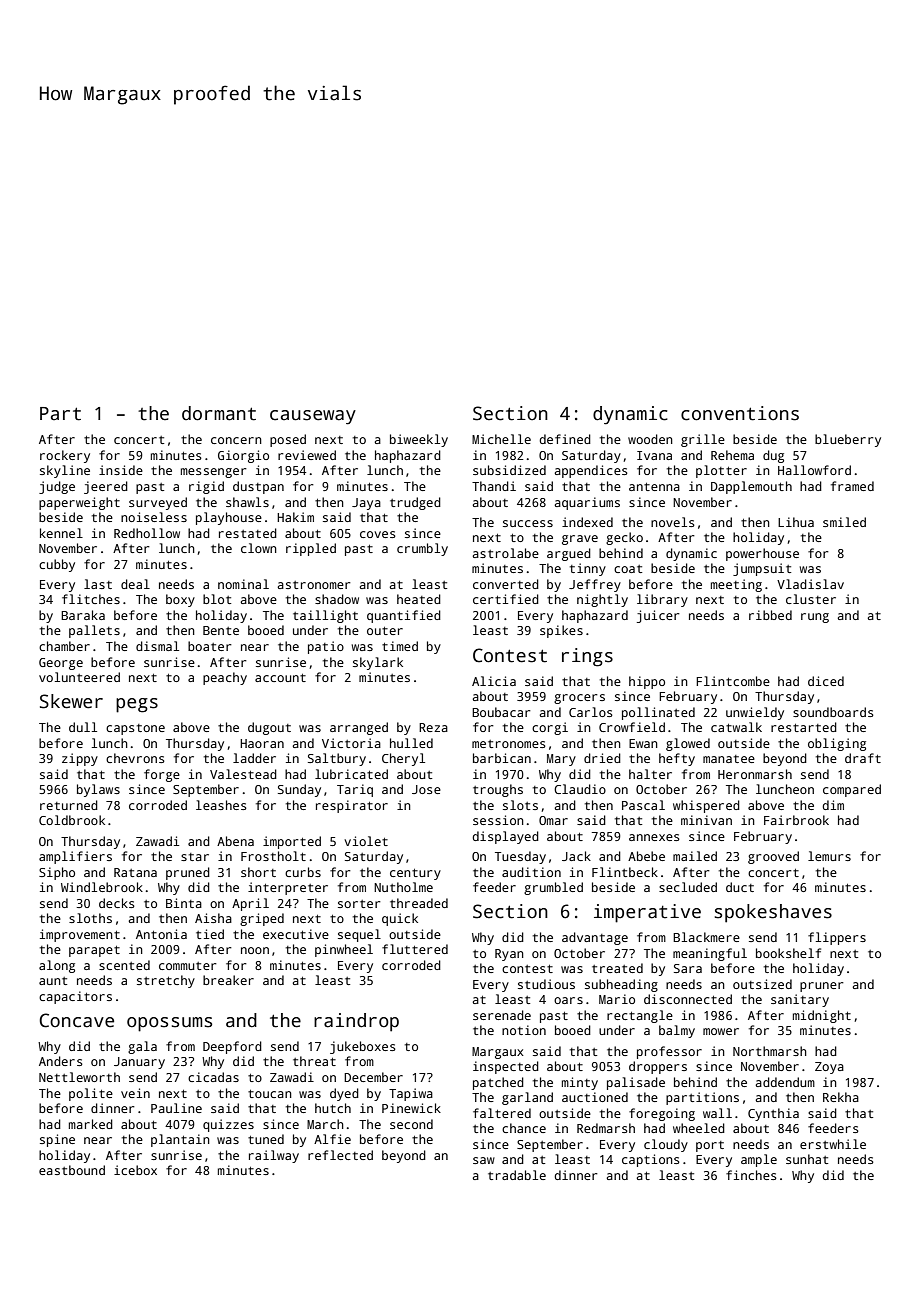  Describe the element at coordinates (606, 1128) in the page. I see `Redmarsh` at that location.
